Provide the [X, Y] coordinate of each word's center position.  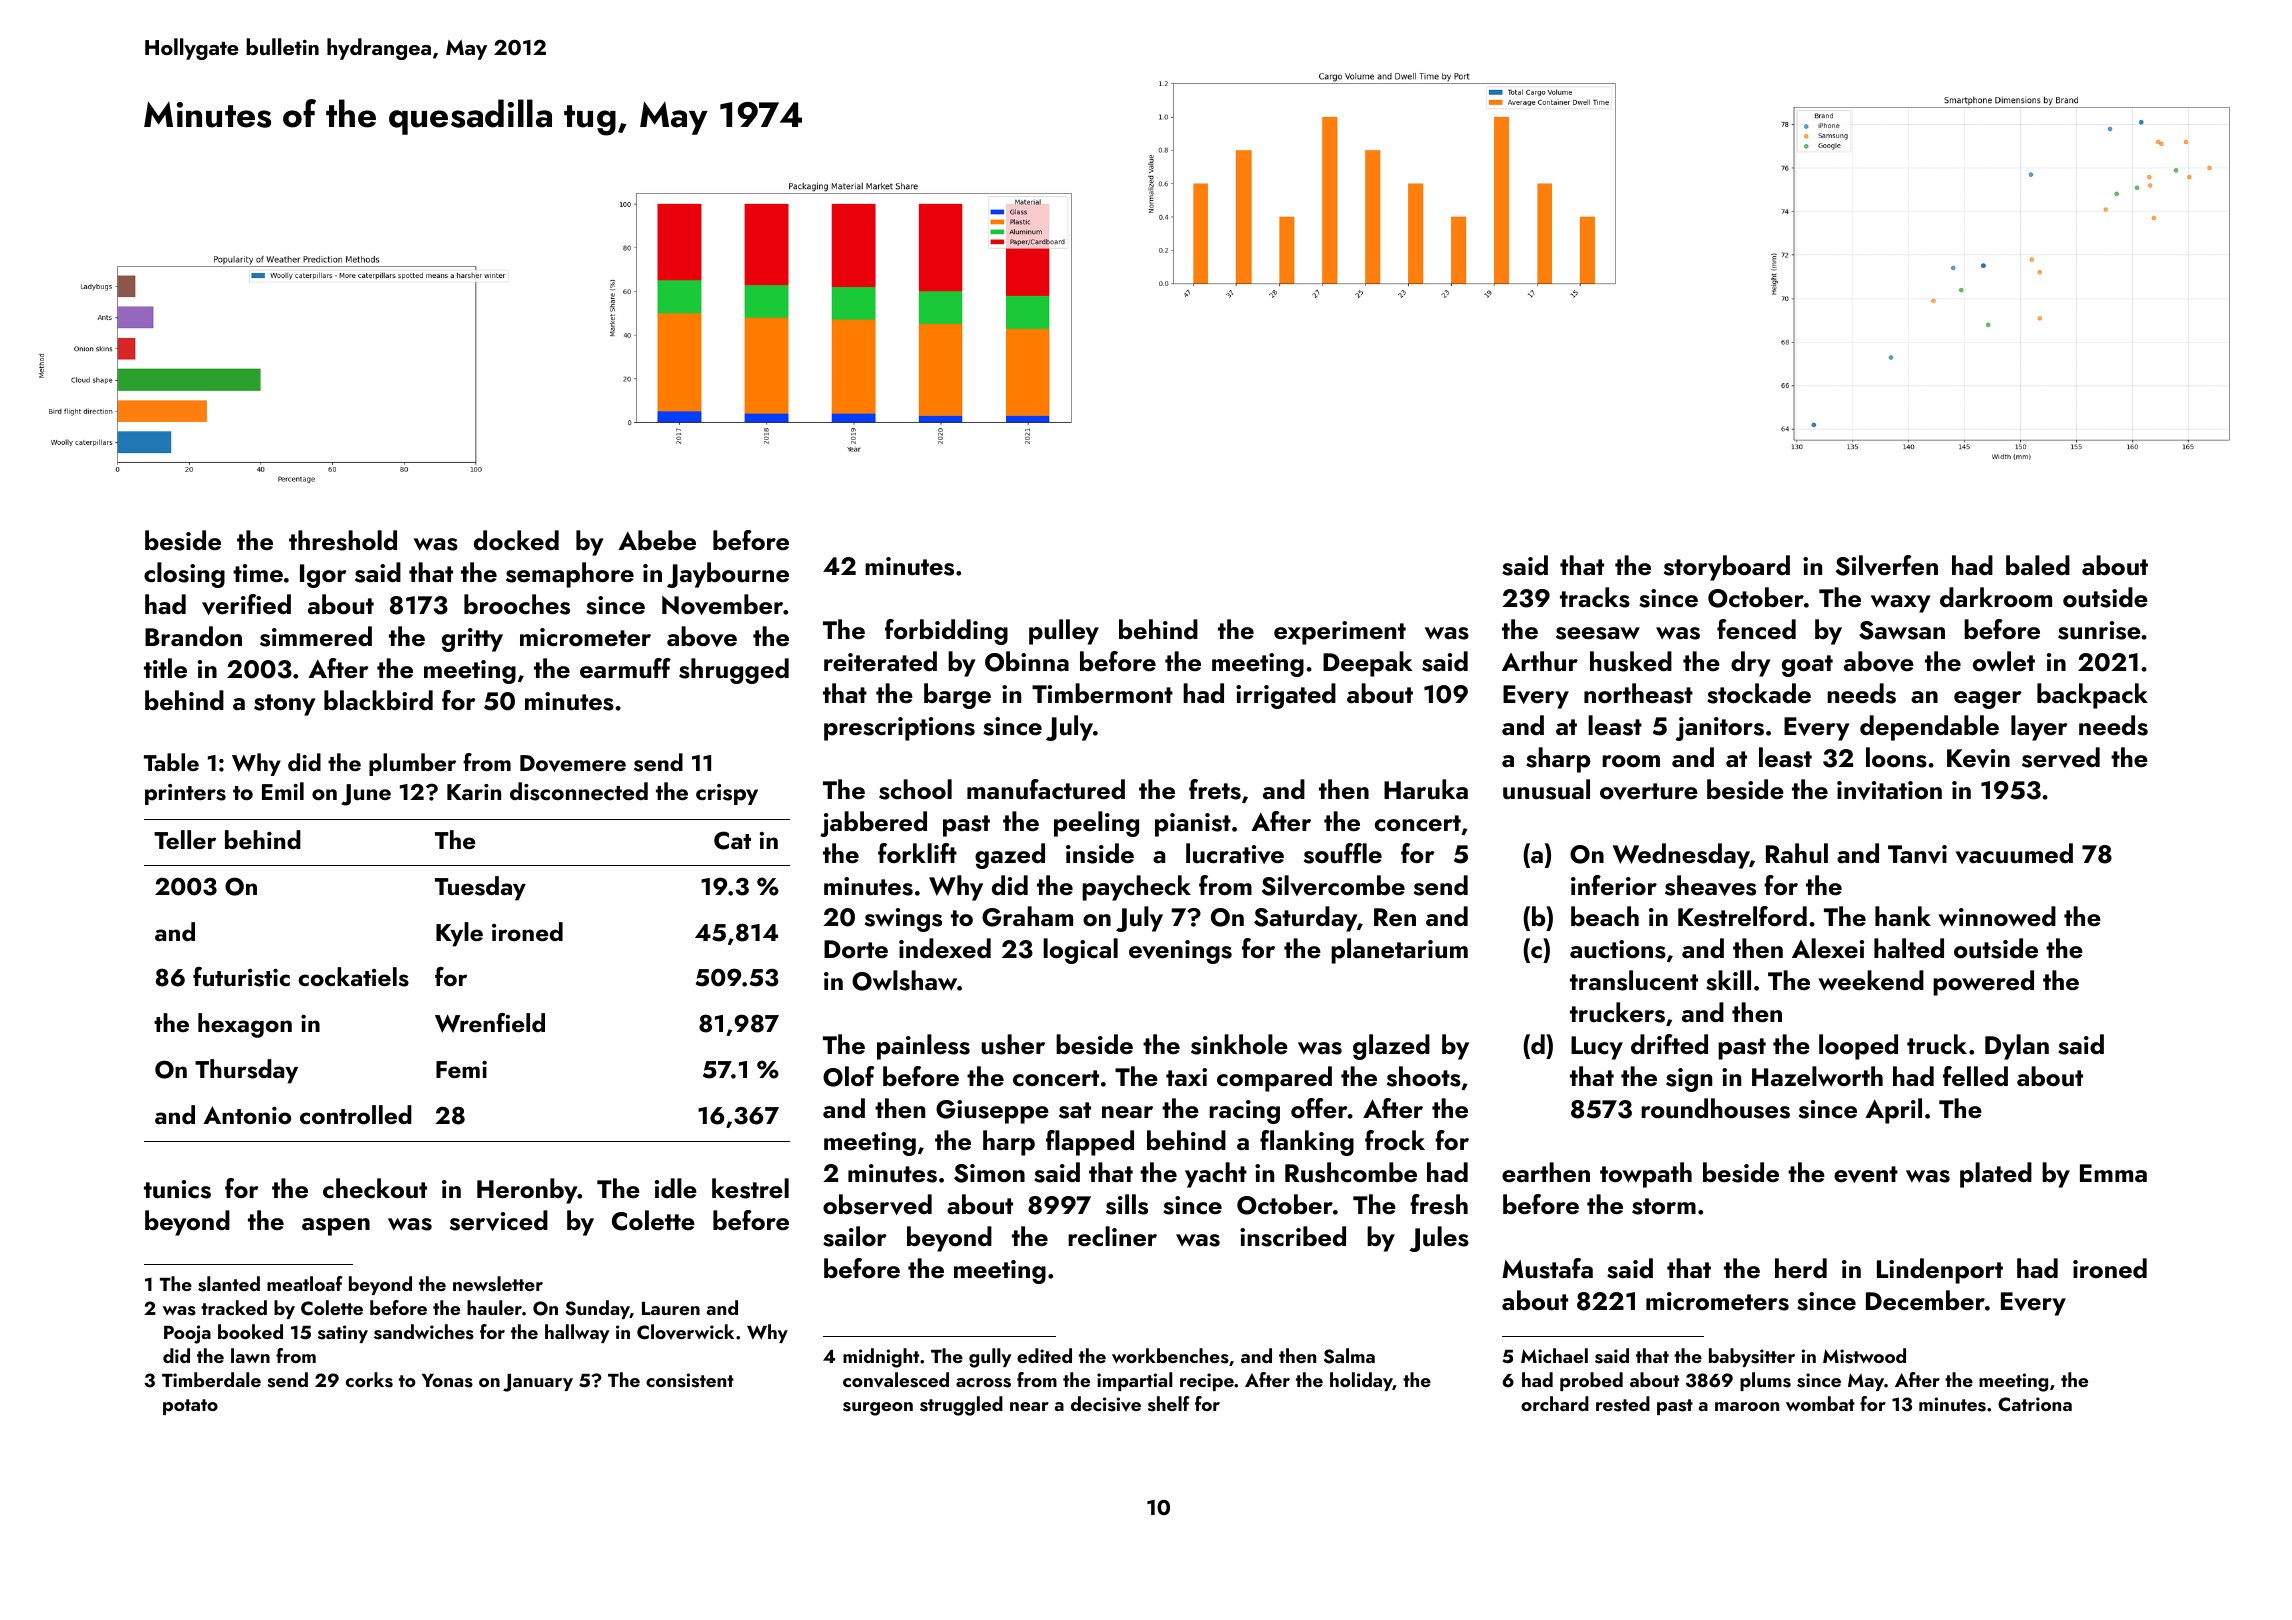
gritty [472, 640]
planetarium [1399, 951]
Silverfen [1887, 565]
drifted [1669, 1044]
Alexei [1828, 948]
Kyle [459, 934]
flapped [1090, 1143]
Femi [461, 1069]
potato [190, 1407]
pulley [1064, 632]
